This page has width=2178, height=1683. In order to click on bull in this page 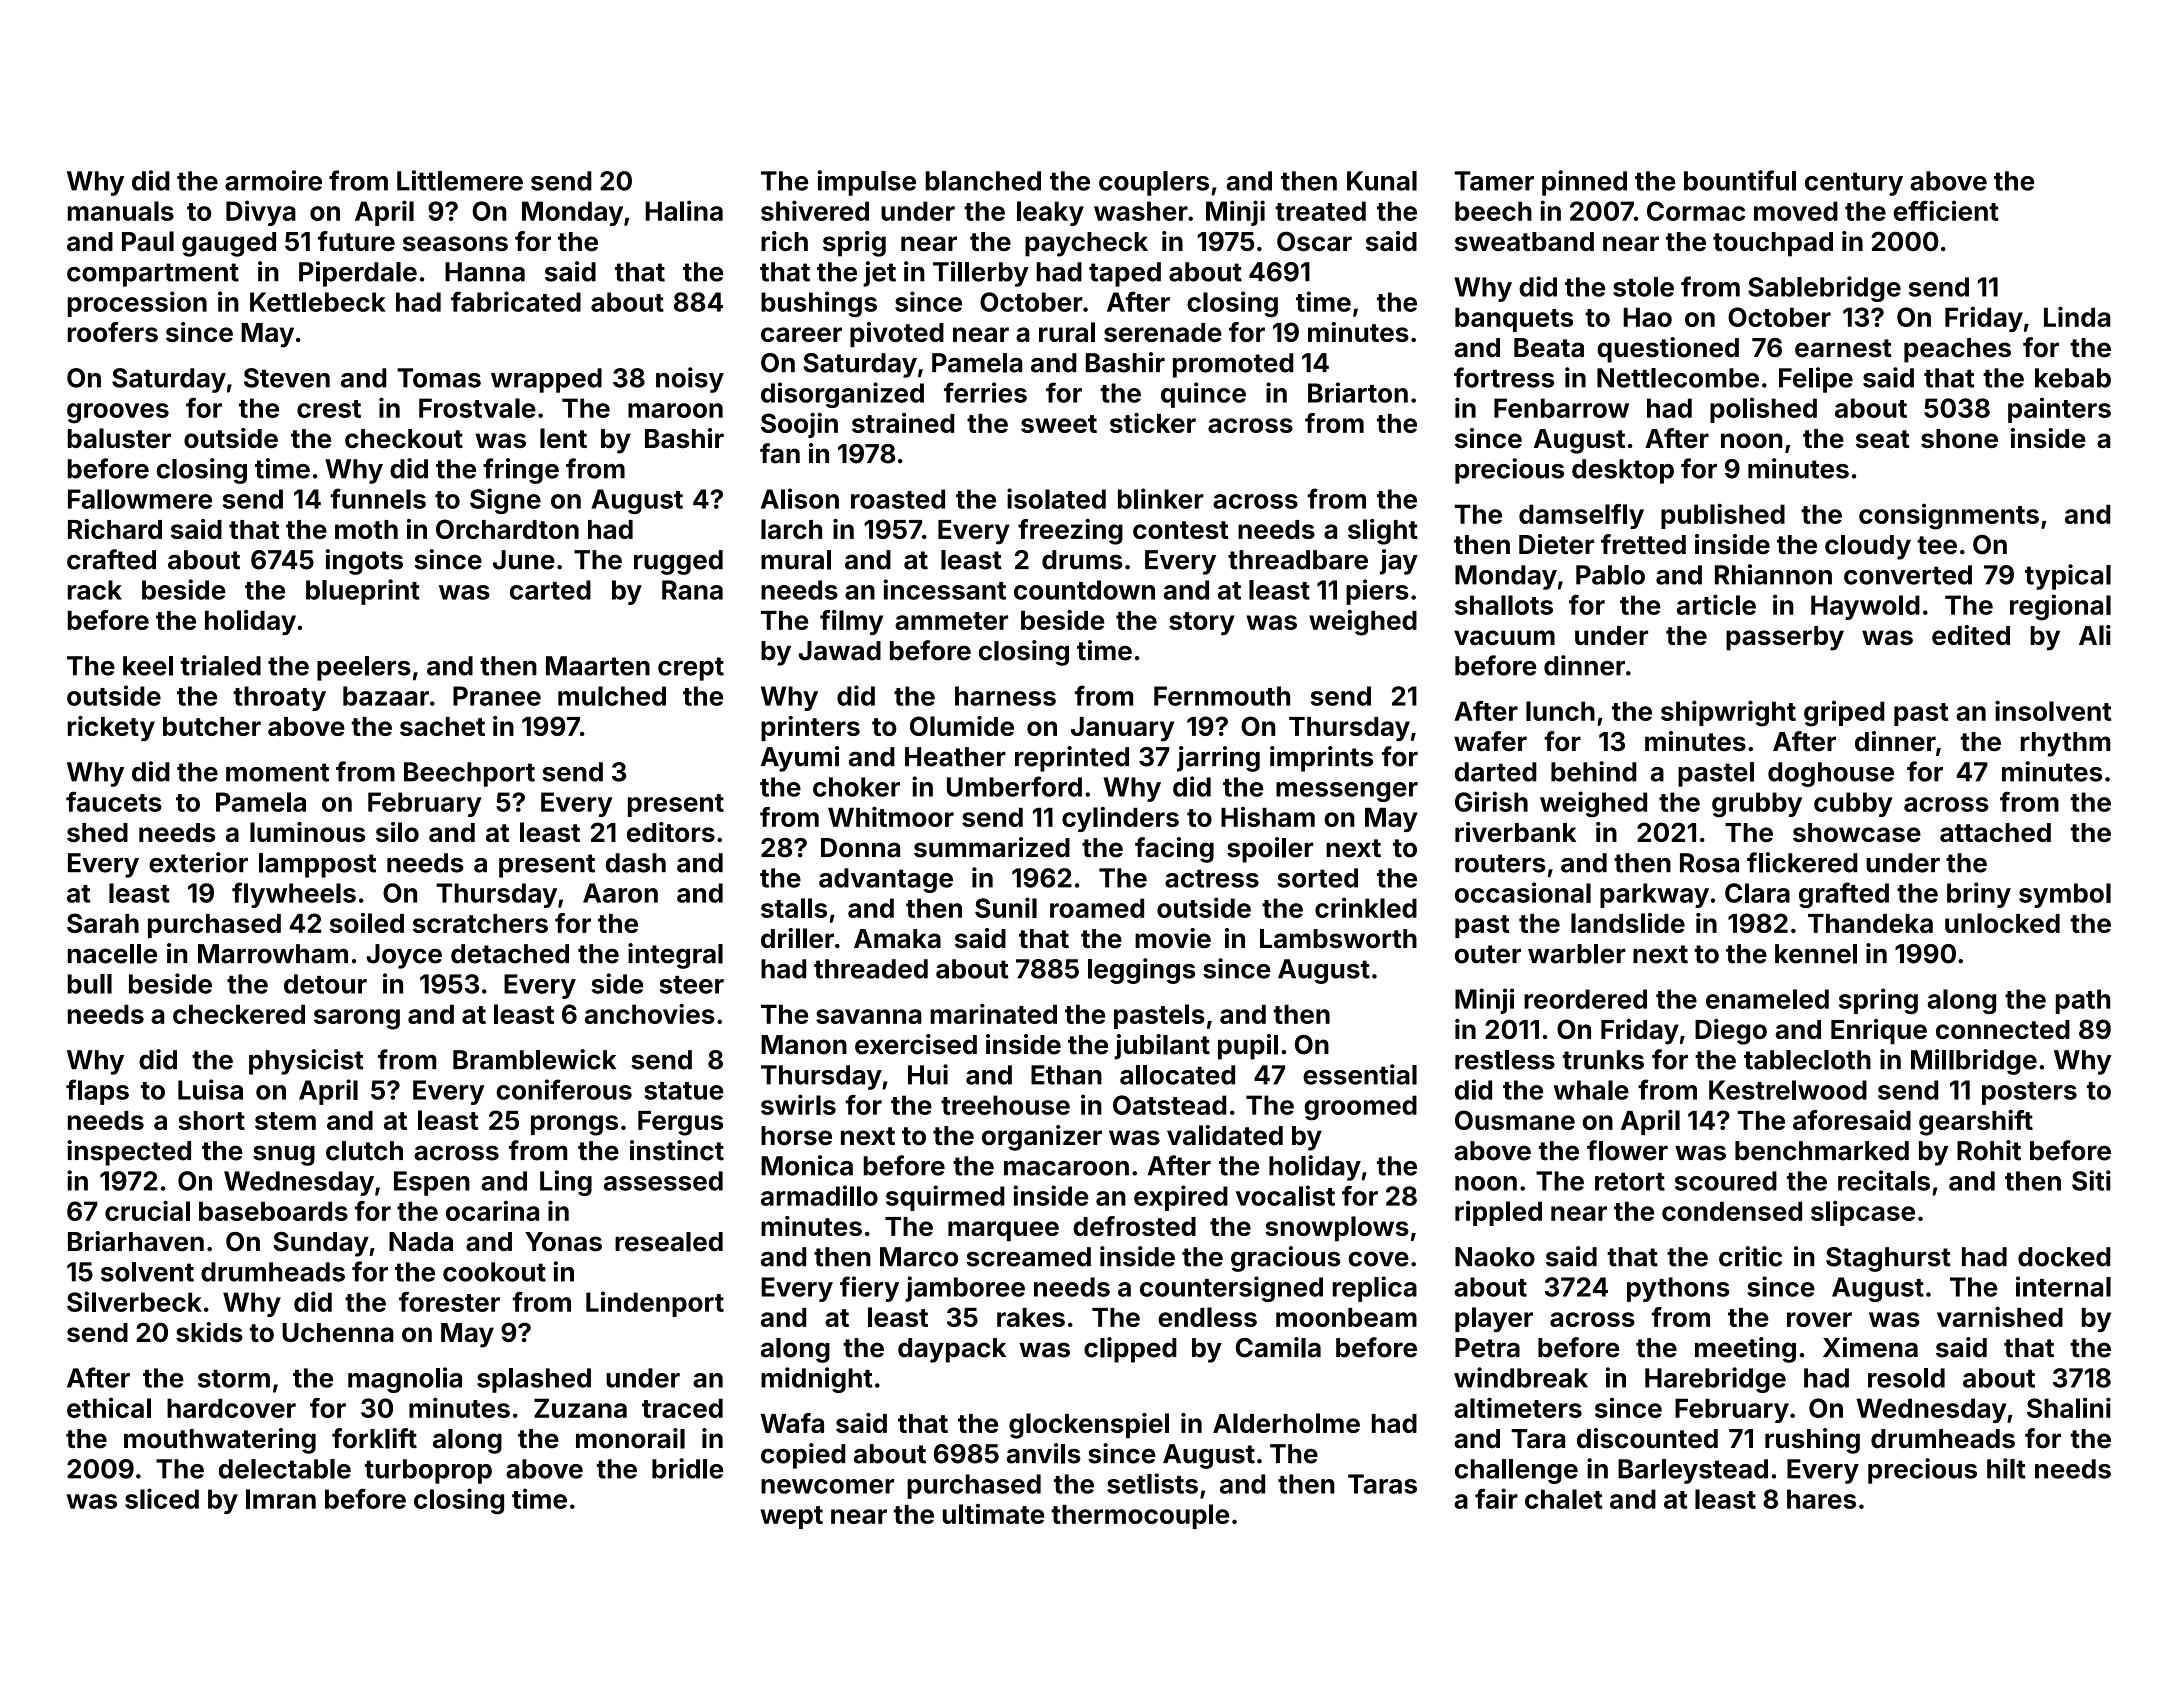, I will do `click(90, 984)`.
